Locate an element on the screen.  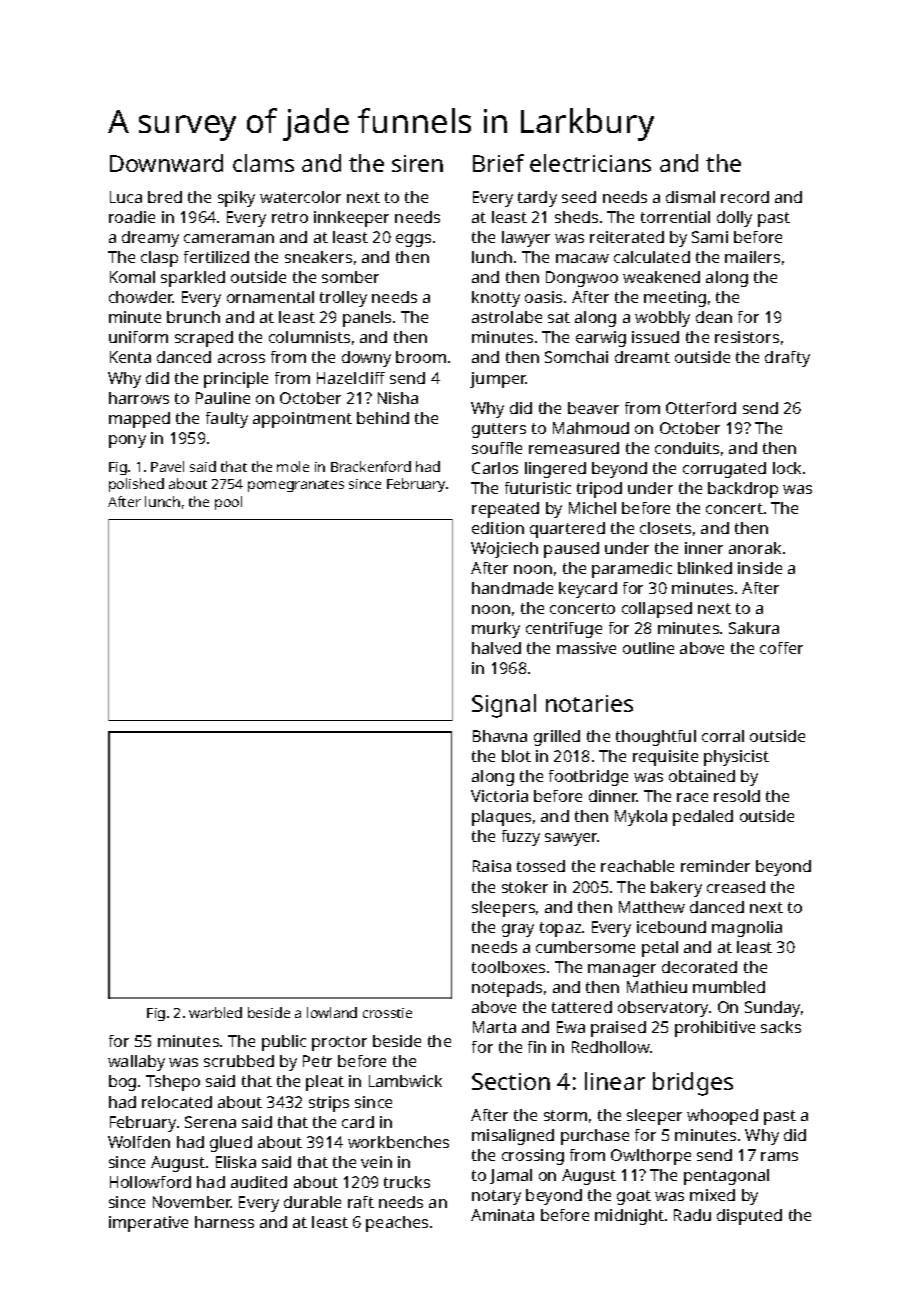
polished is located at coordinates (136, 485).
